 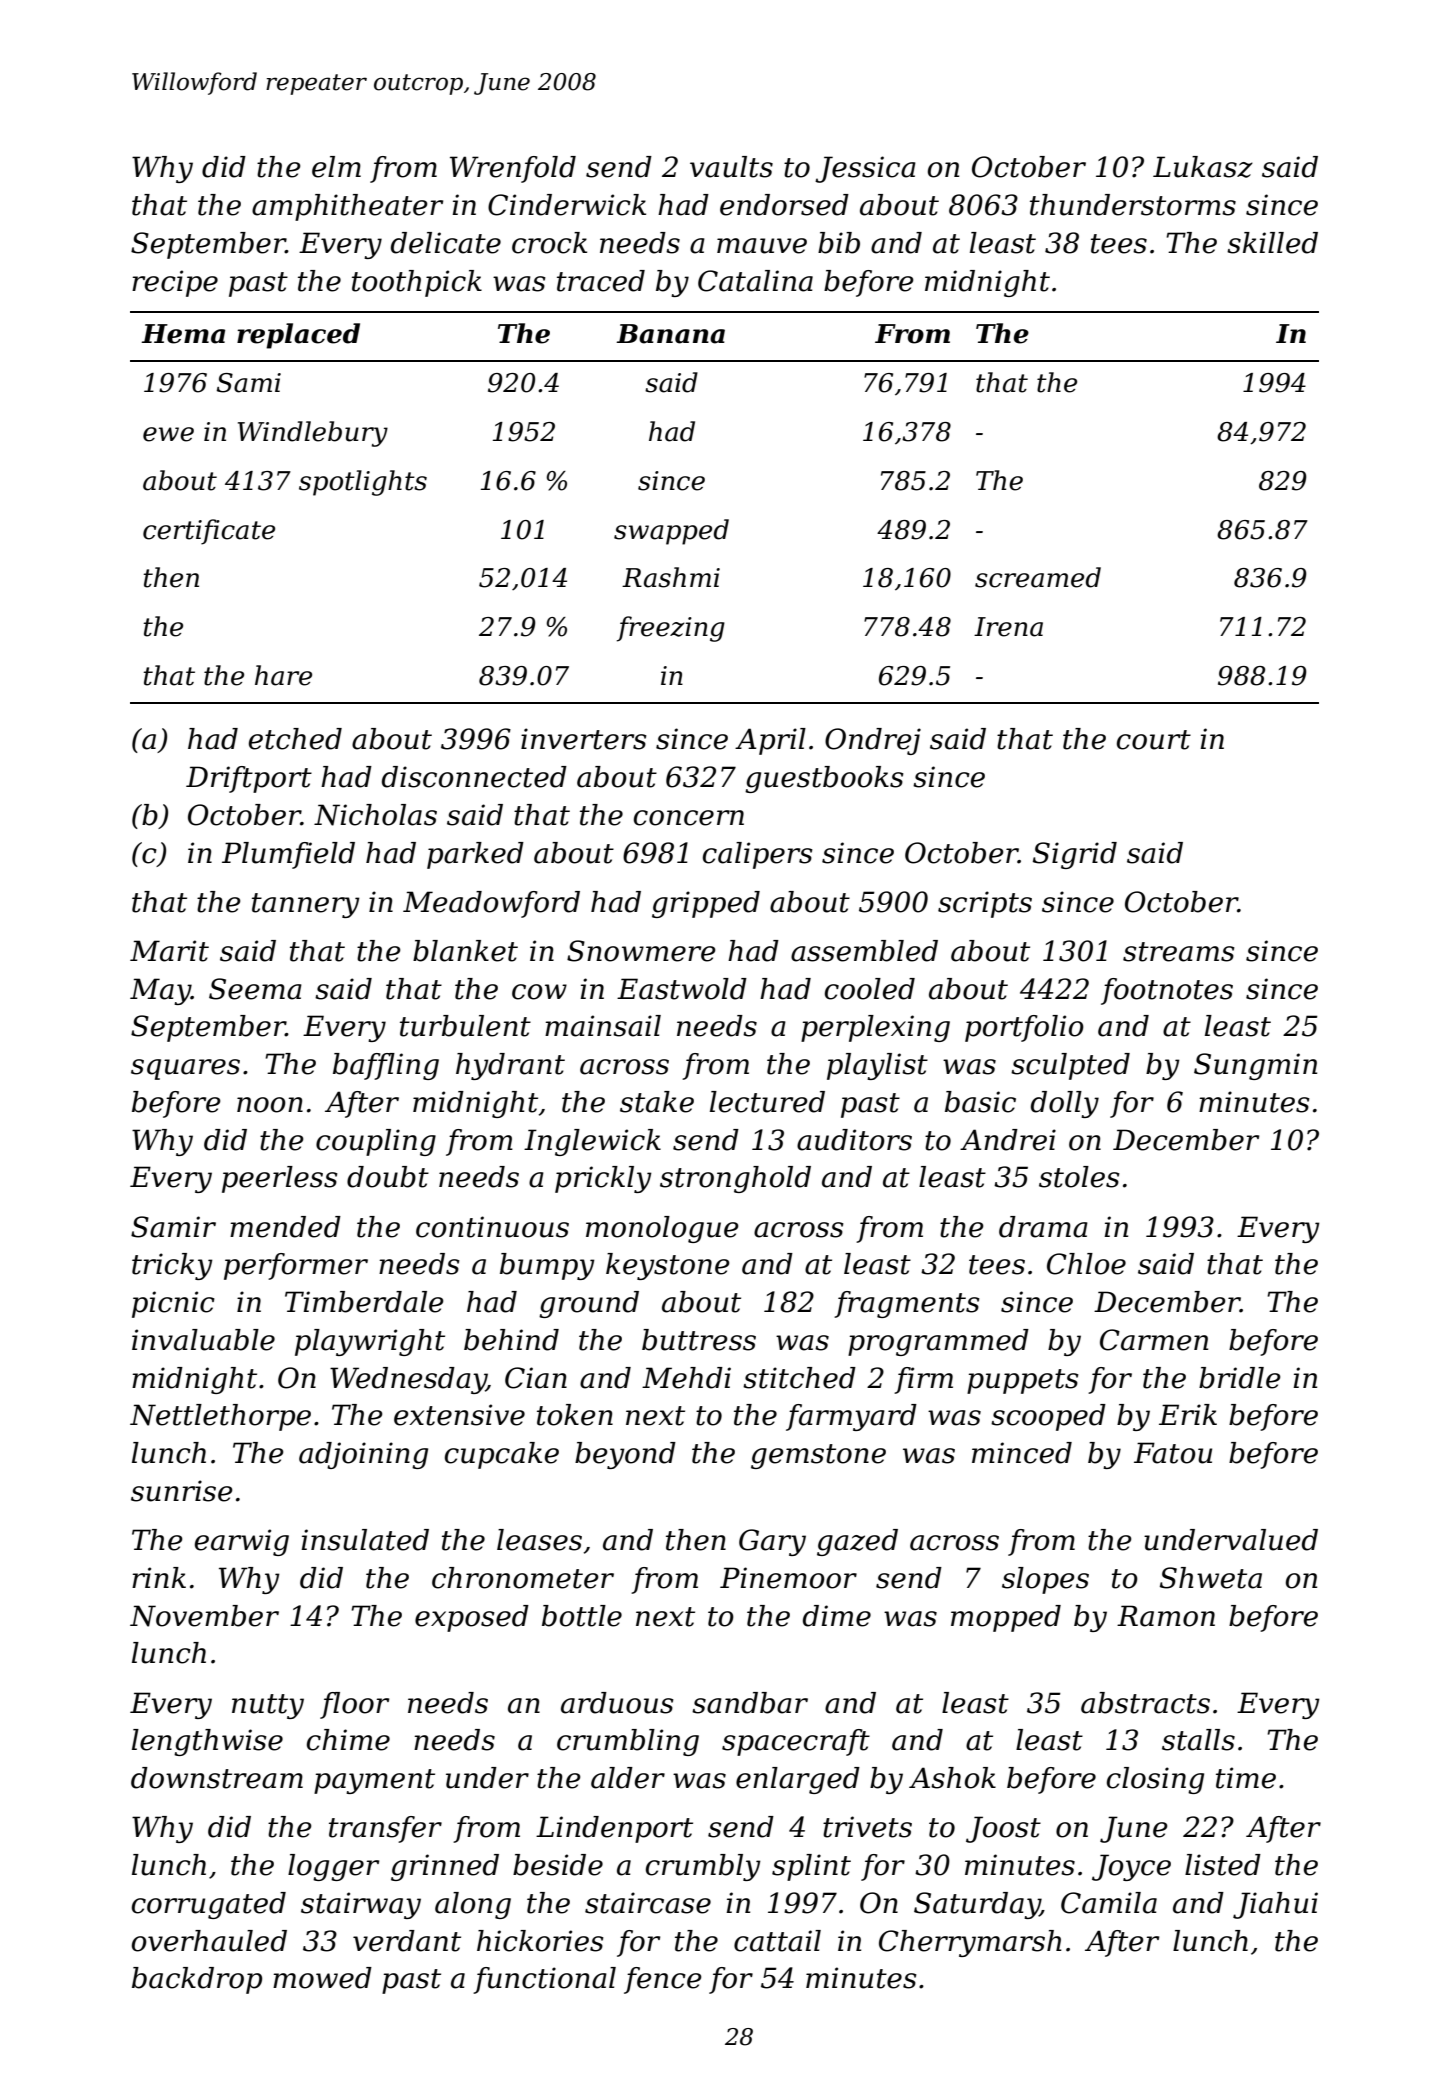 I want to click on corrugated, so click(x=209, y=1905).
